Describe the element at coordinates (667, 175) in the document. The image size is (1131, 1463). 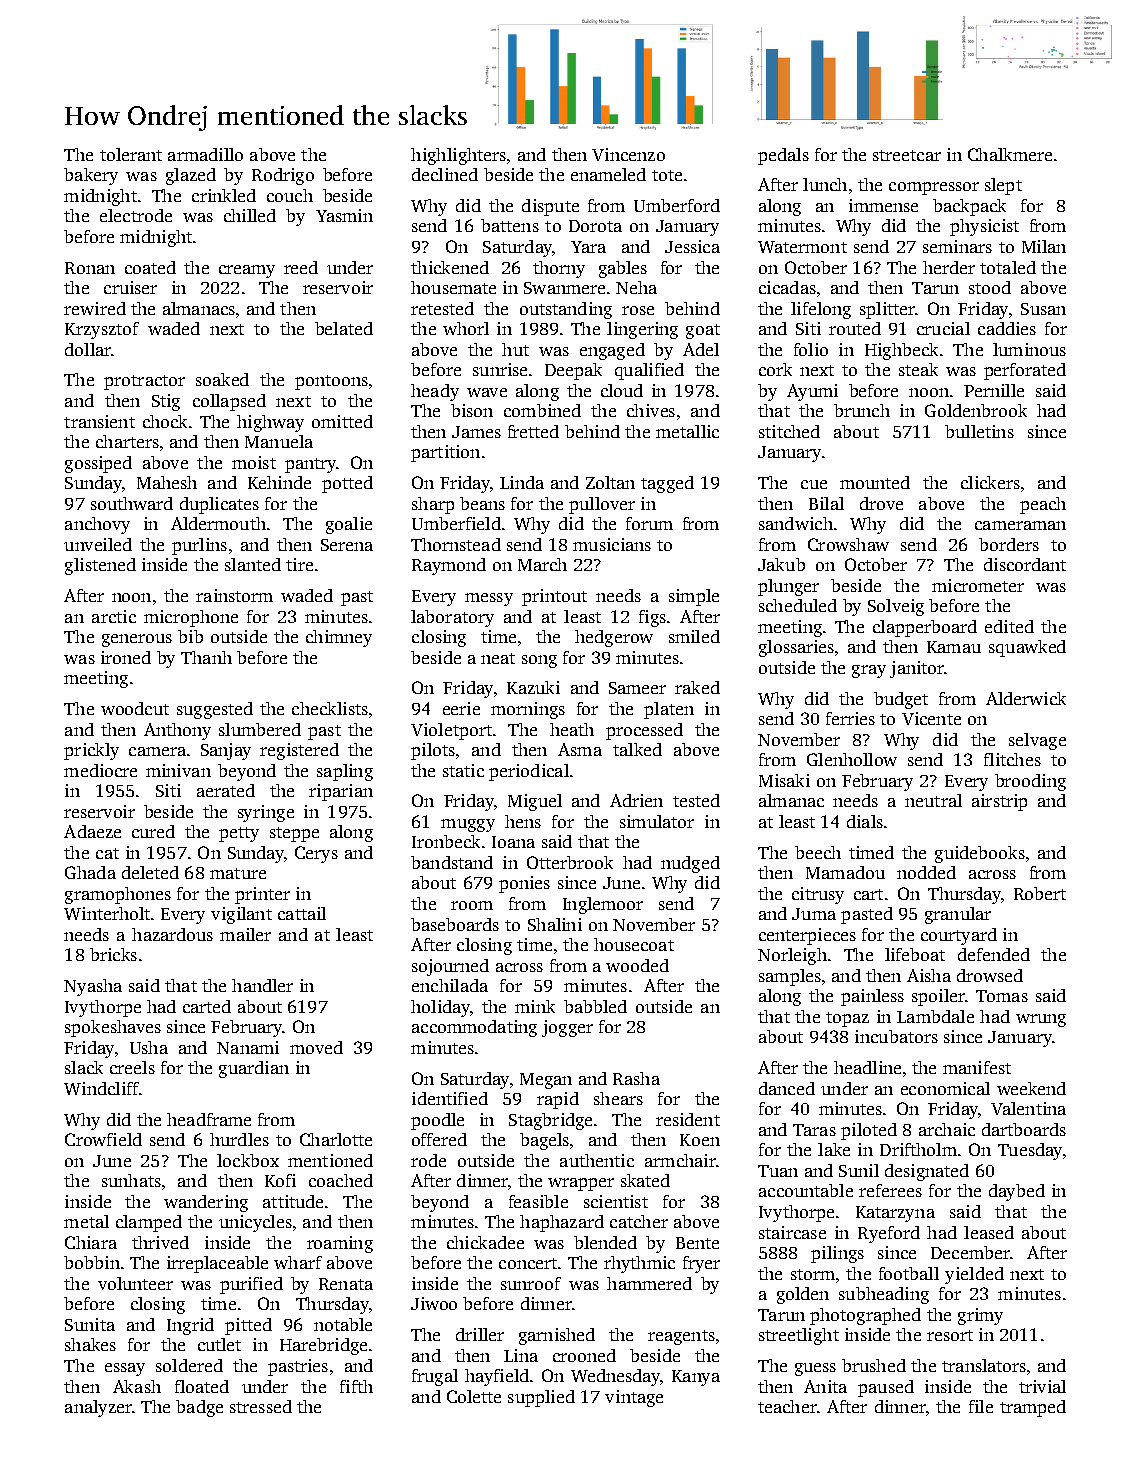
I see `tote` at that location.
